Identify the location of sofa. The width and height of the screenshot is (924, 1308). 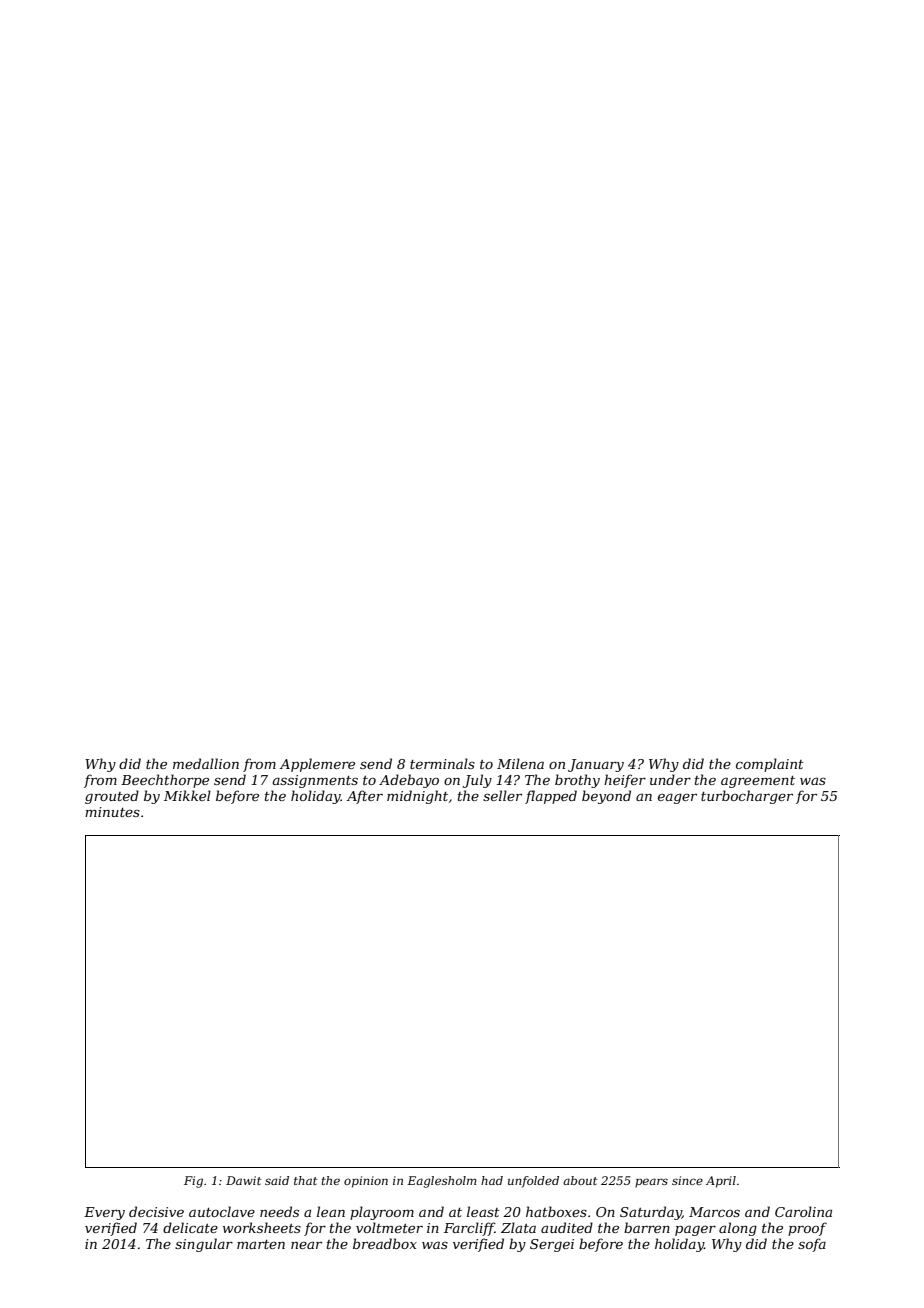
(812, 1245).
